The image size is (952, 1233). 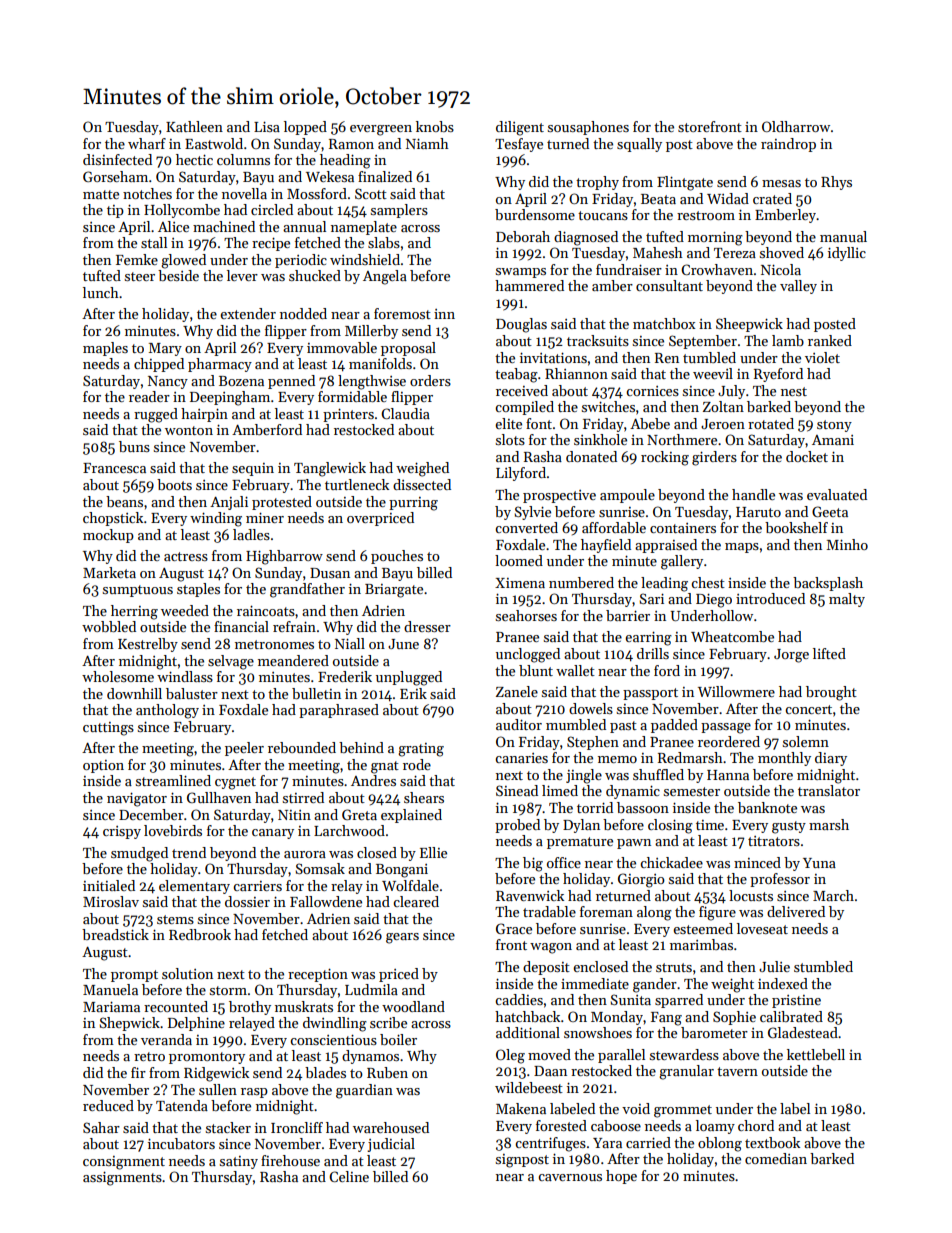 I want to click on Bongani, so click(x=402, y=871).
